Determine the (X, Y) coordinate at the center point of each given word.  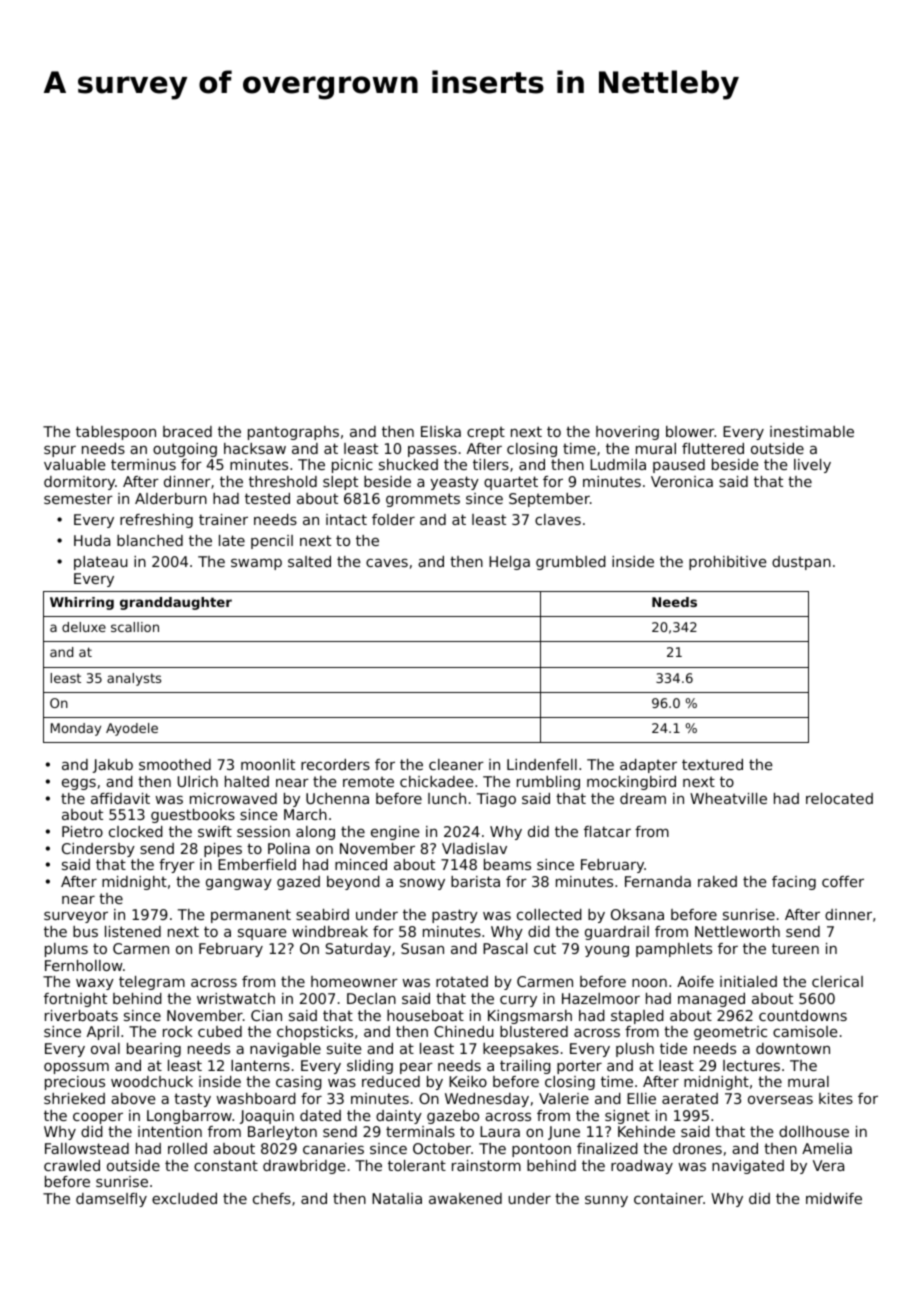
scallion (135, 627)
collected (549, 914)
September (549, 500)
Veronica (682, 481)
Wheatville (728, 798)
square (262, 934)
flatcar (607, 831)
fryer (177, 866)
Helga (509, 563)
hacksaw (255, 448)
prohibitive (728, 563)
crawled (72, 1165)
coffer (843, 881)
